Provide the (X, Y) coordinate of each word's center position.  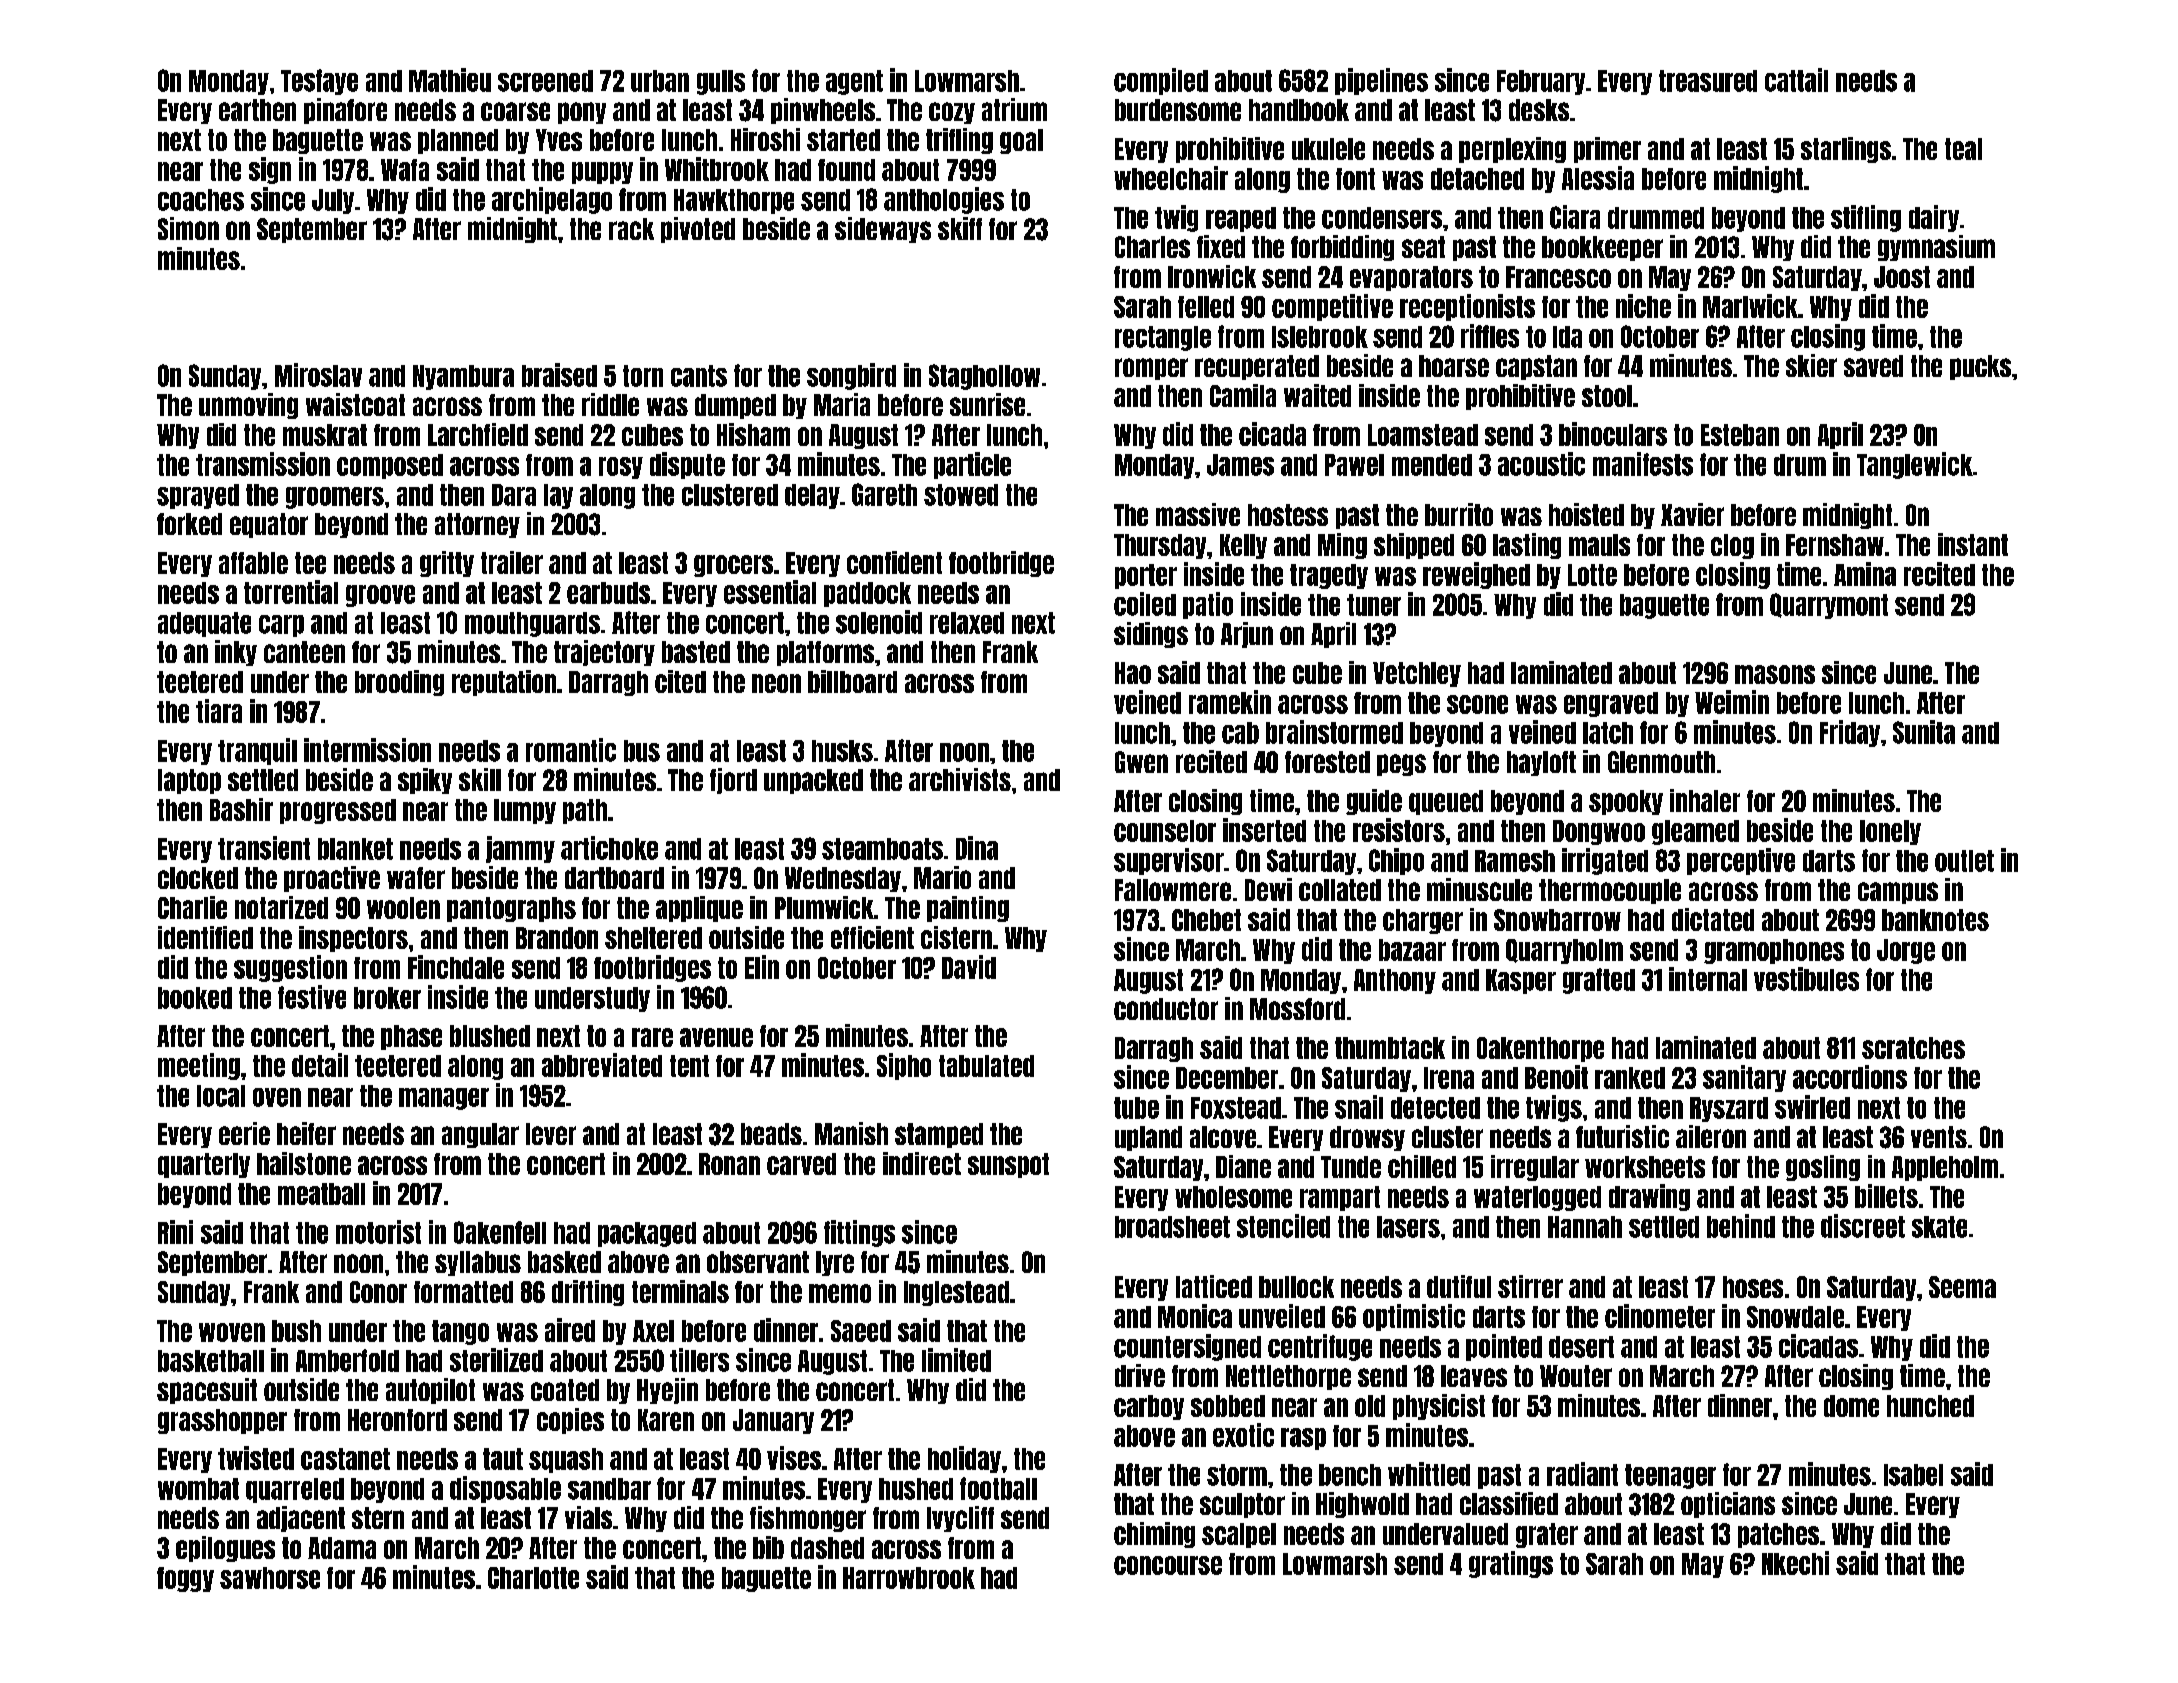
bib (768, 1547)
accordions (1850, 1077)
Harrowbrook (909, 1578)
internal (1708, 979)
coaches (201, 200)
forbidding (1342, 248)
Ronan (729, 1164)
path (585, 811)
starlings (1846, 150)
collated (1340, 890)
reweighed (1476, 575)
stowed (961, 495)
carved (801, 1164)
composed (390, 466)
